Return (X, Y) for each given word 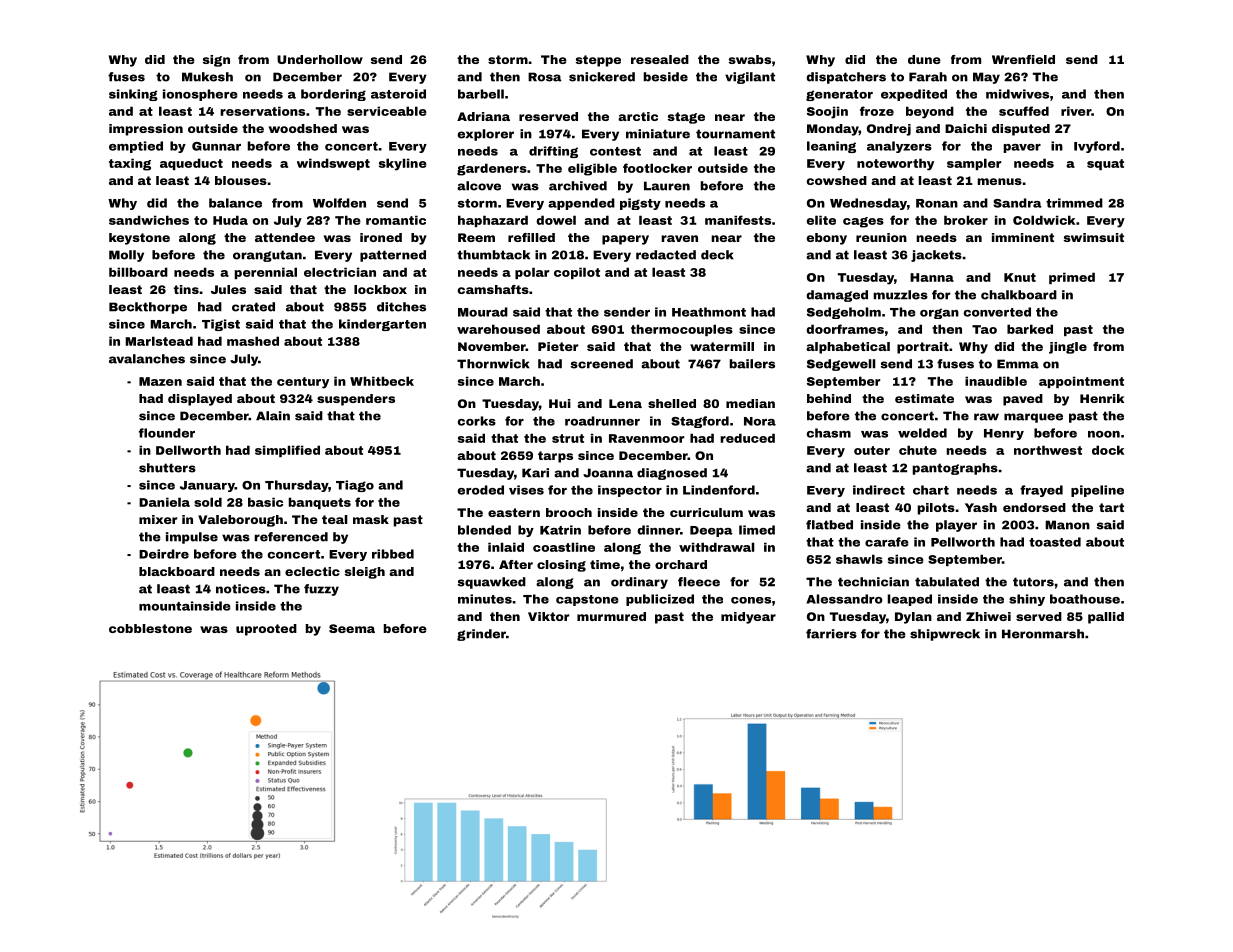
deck (717, 255)
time (605, 564)
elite (821, 220)
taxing (130, 164)
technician (873, 582)
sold (208, 502)
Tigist (221, 325)
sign (216, 61)
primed (1072, 278)
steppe (598, 61)
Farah (928, 77)
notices (241, 589)
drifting (553, 152)
